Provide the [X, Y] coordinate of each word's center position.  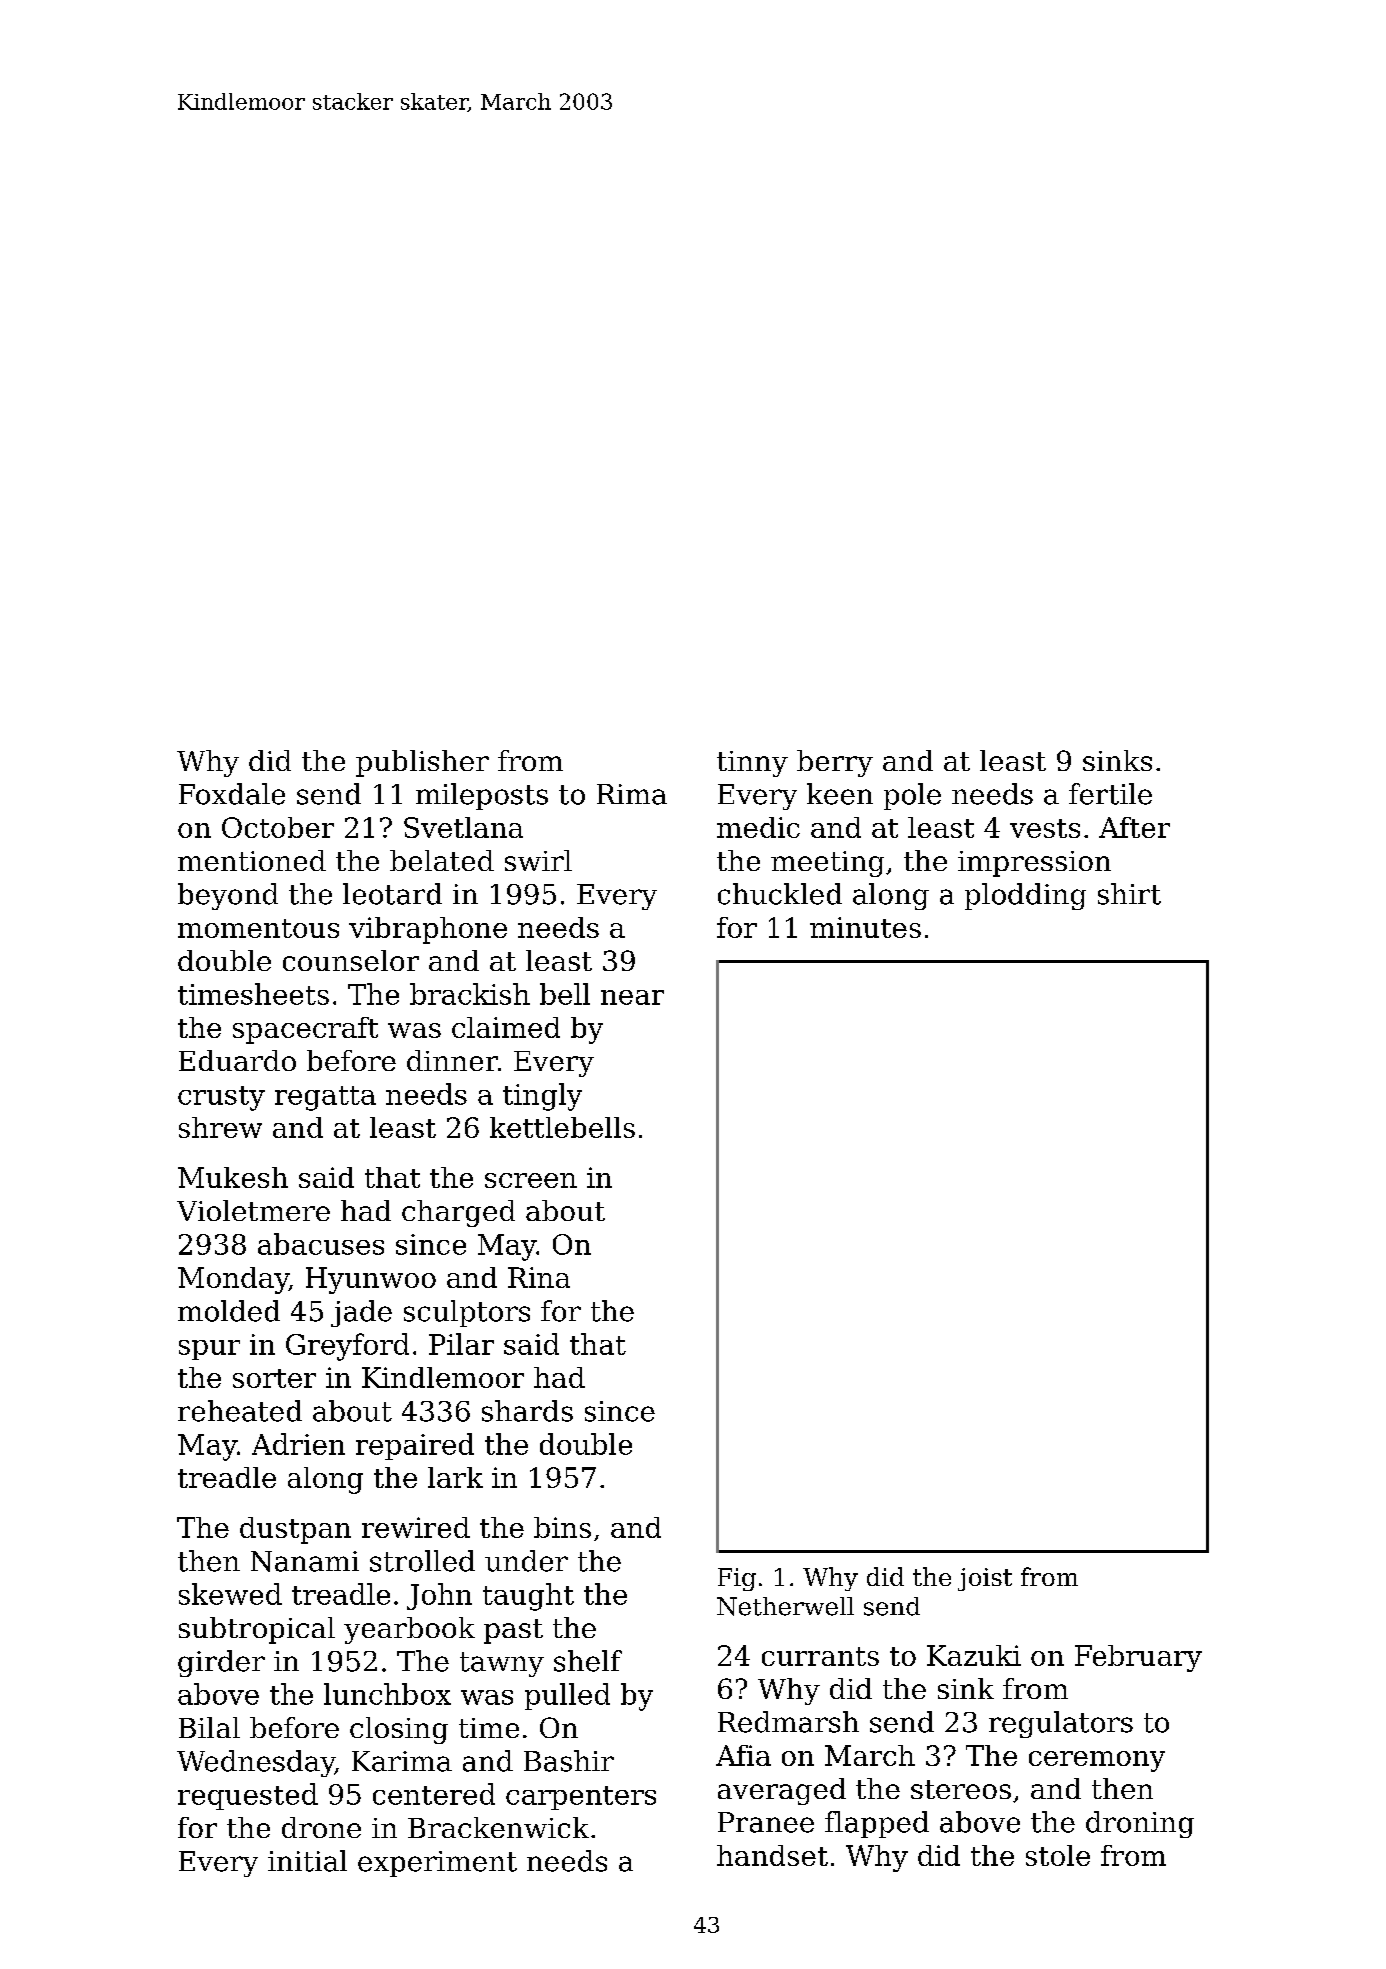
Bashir [569, 1761]
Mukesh [233, 1177]
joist [985, 1579]
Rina [539, 1277]
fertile [1110, 794]
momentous [258, 928]
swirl [538, 860]
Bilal [209, 1727]
